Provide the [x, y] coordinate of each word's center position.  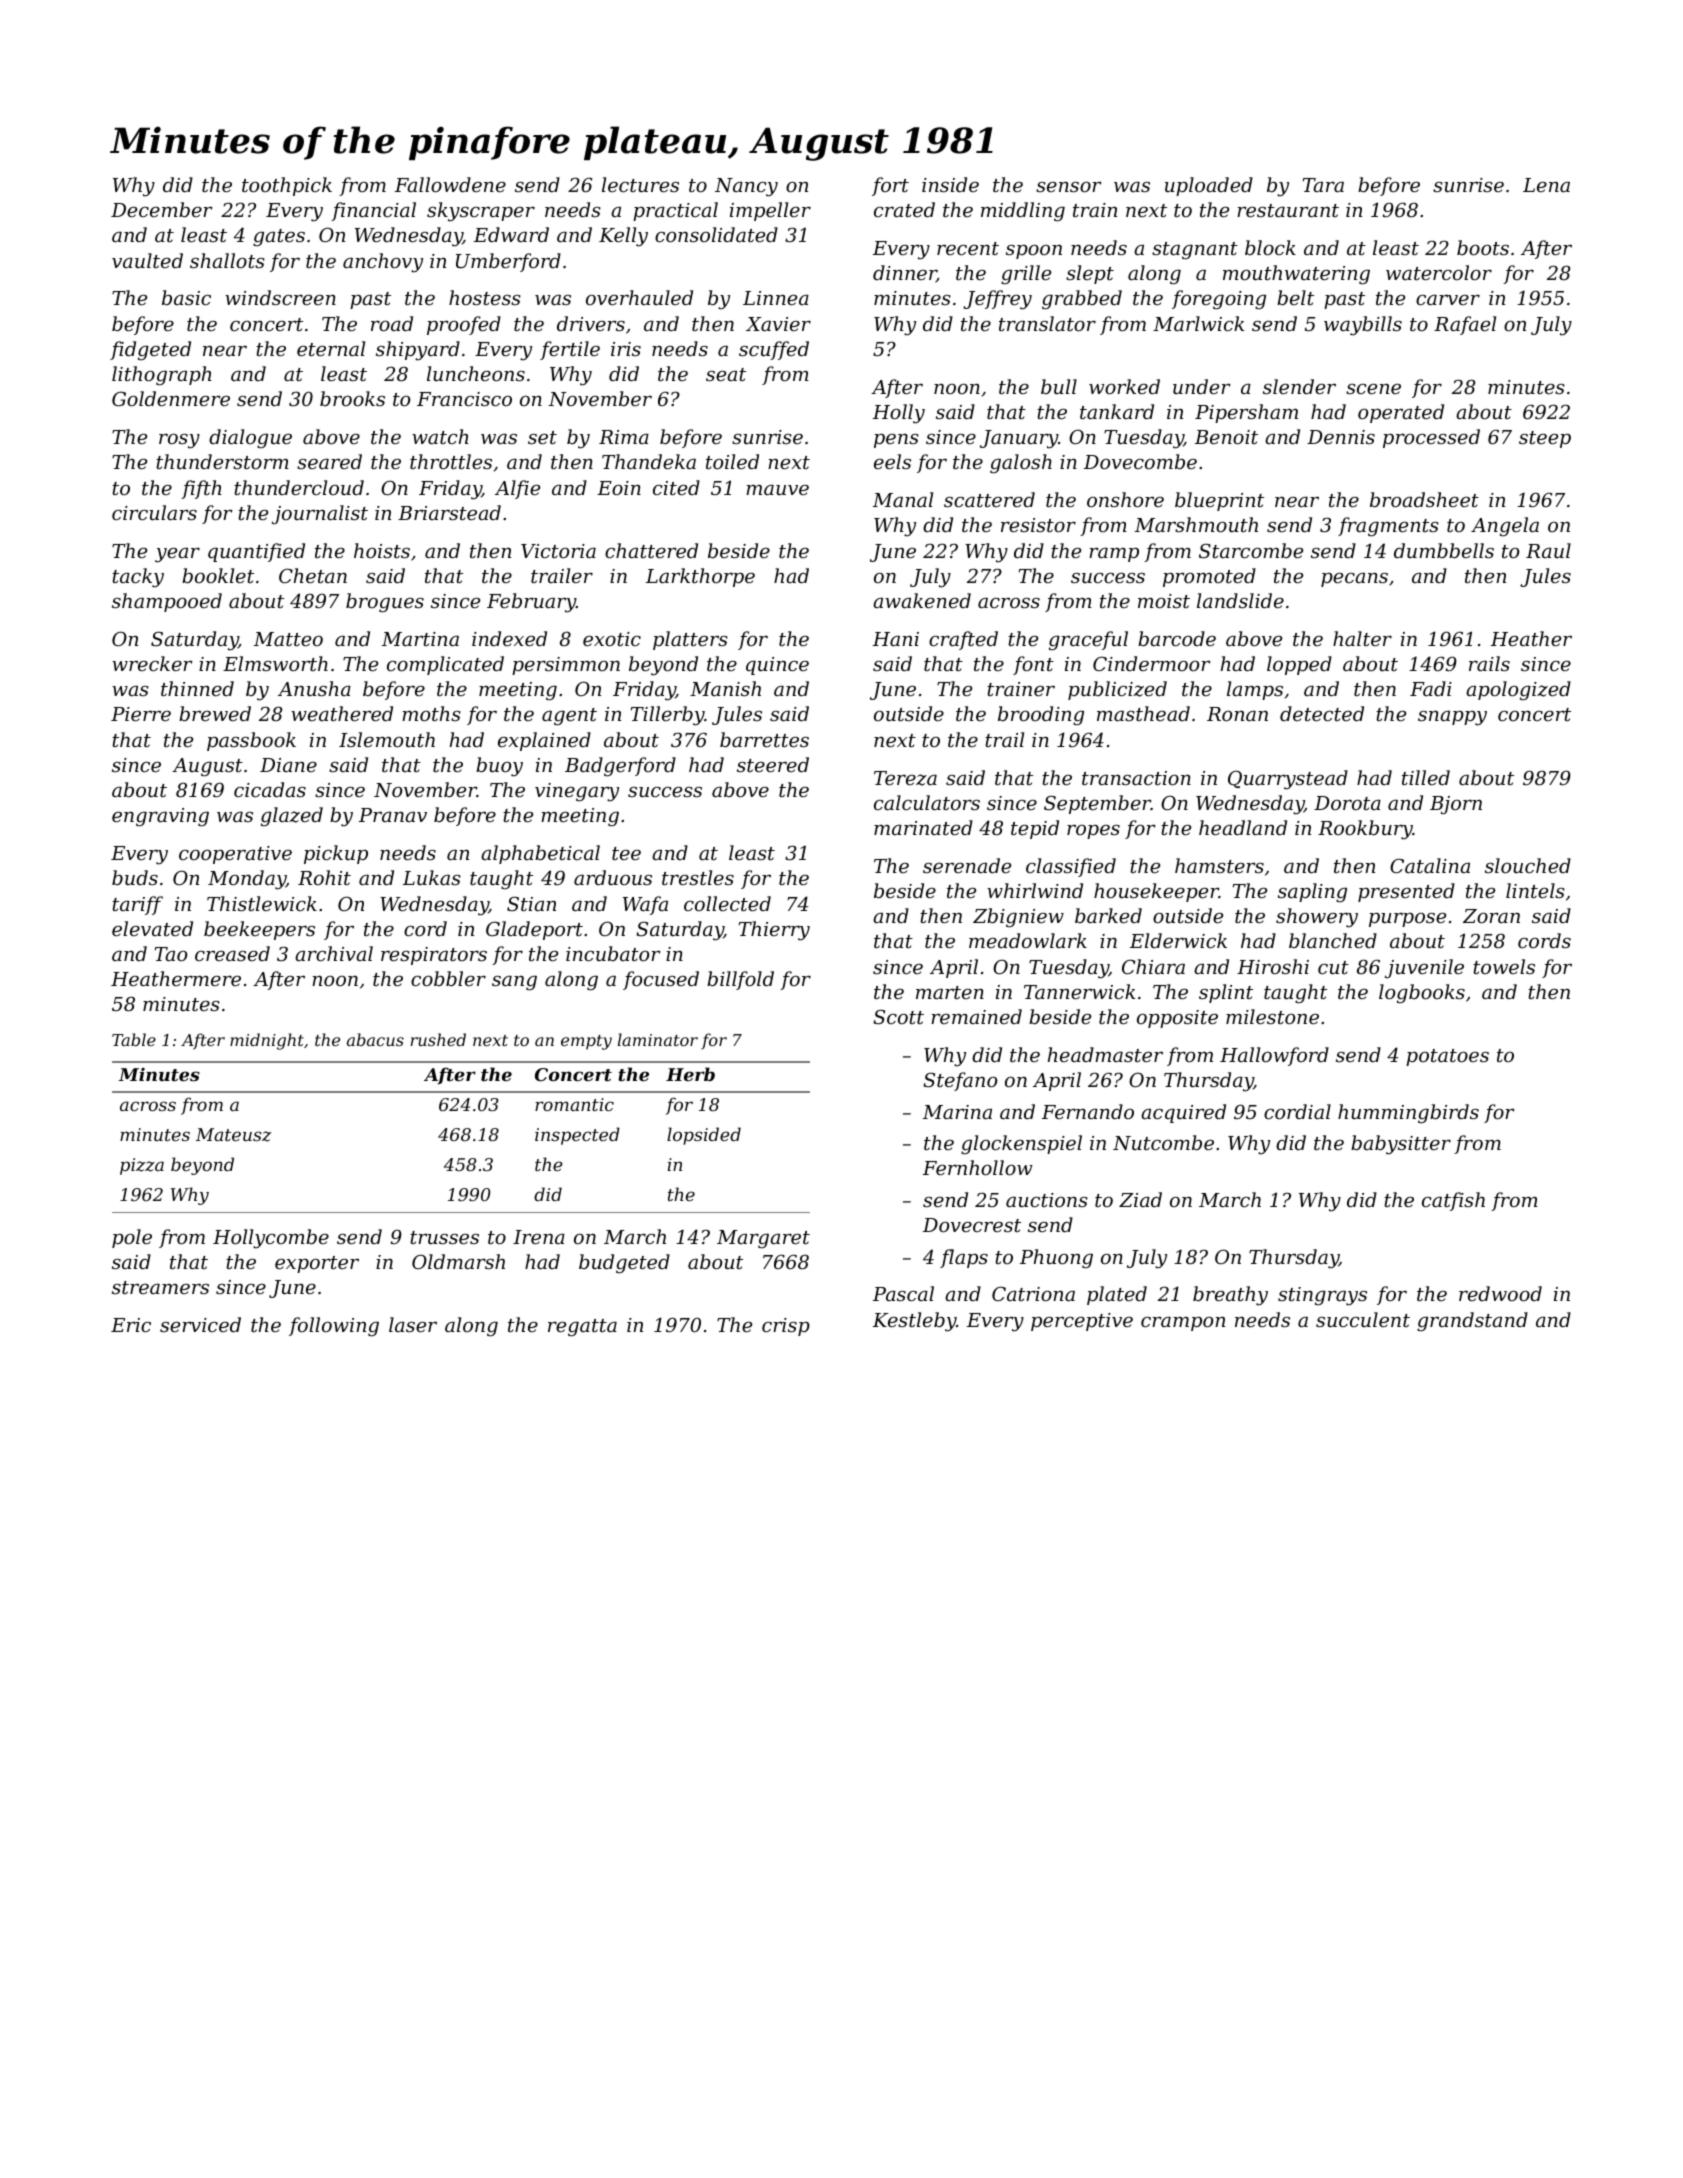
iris [626, 349]
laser [413, 1324]
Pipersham [1246, 413]
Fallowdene [450, 184]
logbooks [1422, 994]
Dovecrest [972, 1225]
